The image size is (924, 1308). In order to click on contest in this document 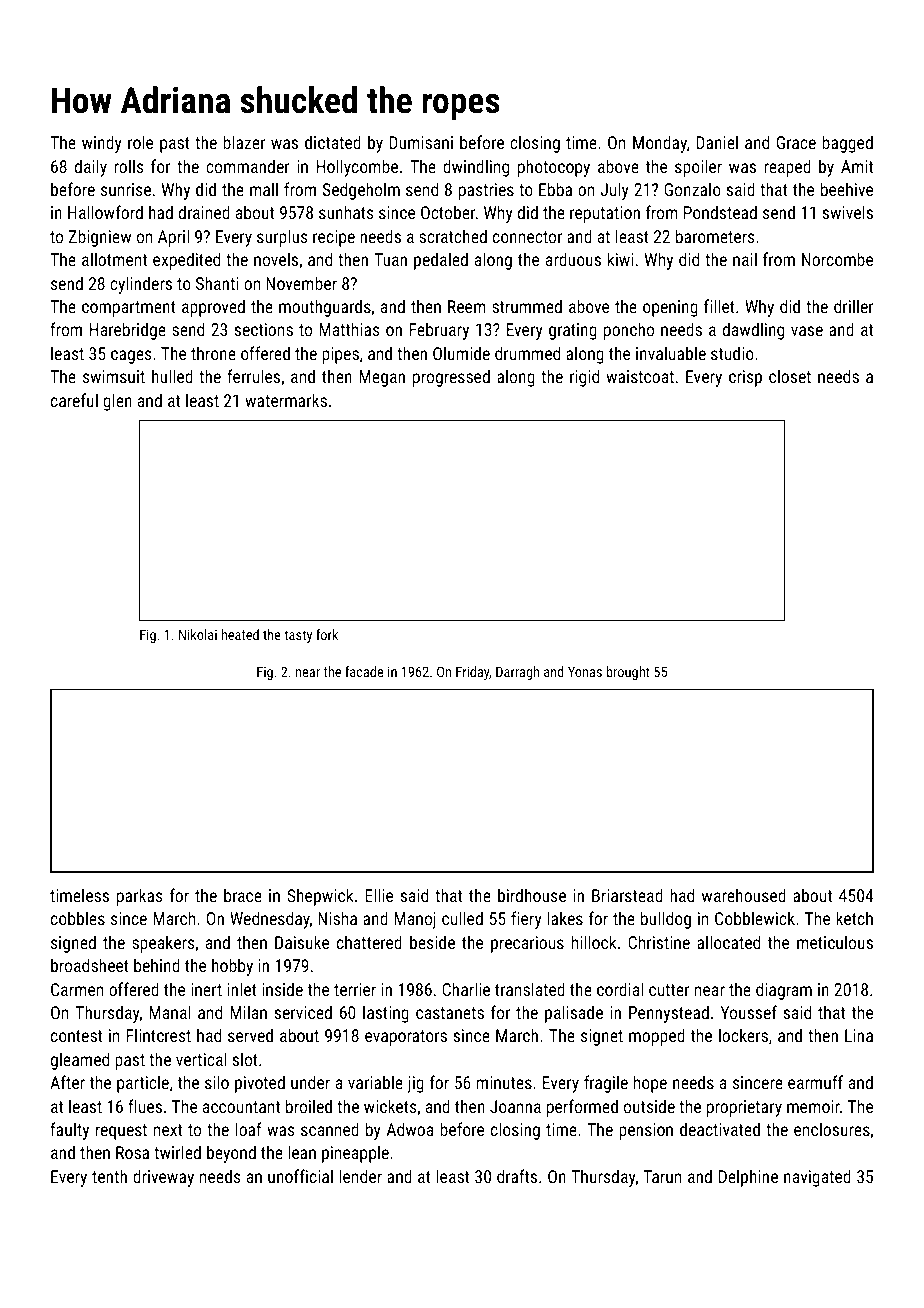, I will do `click(76, 1036)`.
